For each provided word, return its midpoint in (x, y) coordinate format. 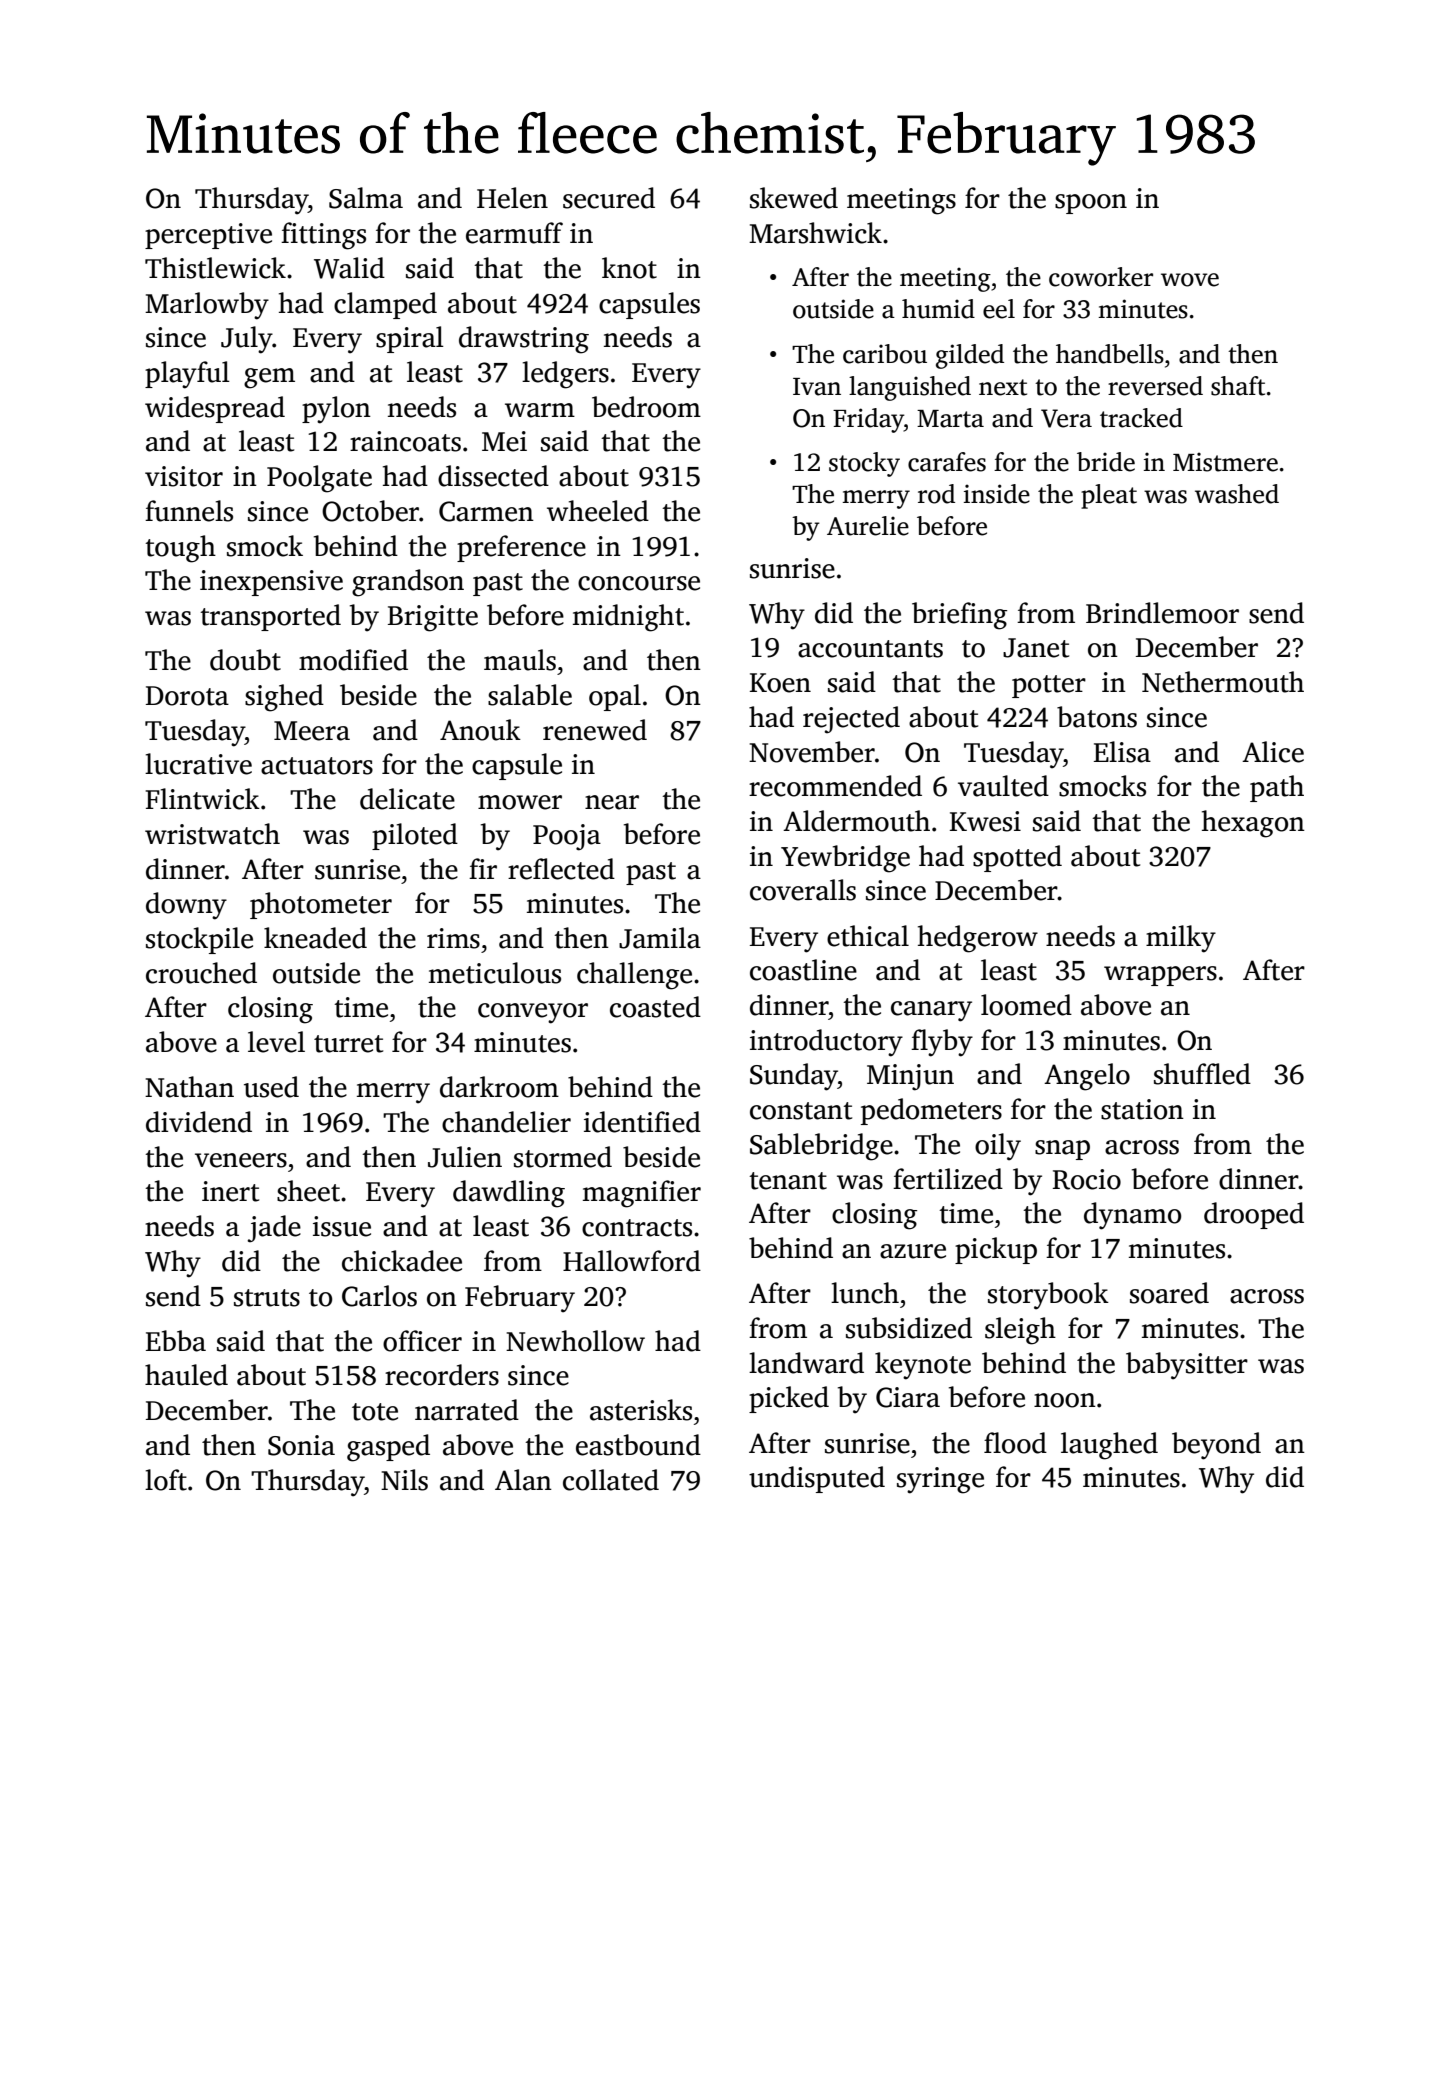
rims (453, 938)
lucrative (198, 764)
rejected (851, 720)
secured (609, 198)
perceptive (208, 236)
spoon (1091, 204)
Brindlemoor (1162, 613)
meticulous (495, 973)
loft (166, 1480)
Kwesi (985, 821)
